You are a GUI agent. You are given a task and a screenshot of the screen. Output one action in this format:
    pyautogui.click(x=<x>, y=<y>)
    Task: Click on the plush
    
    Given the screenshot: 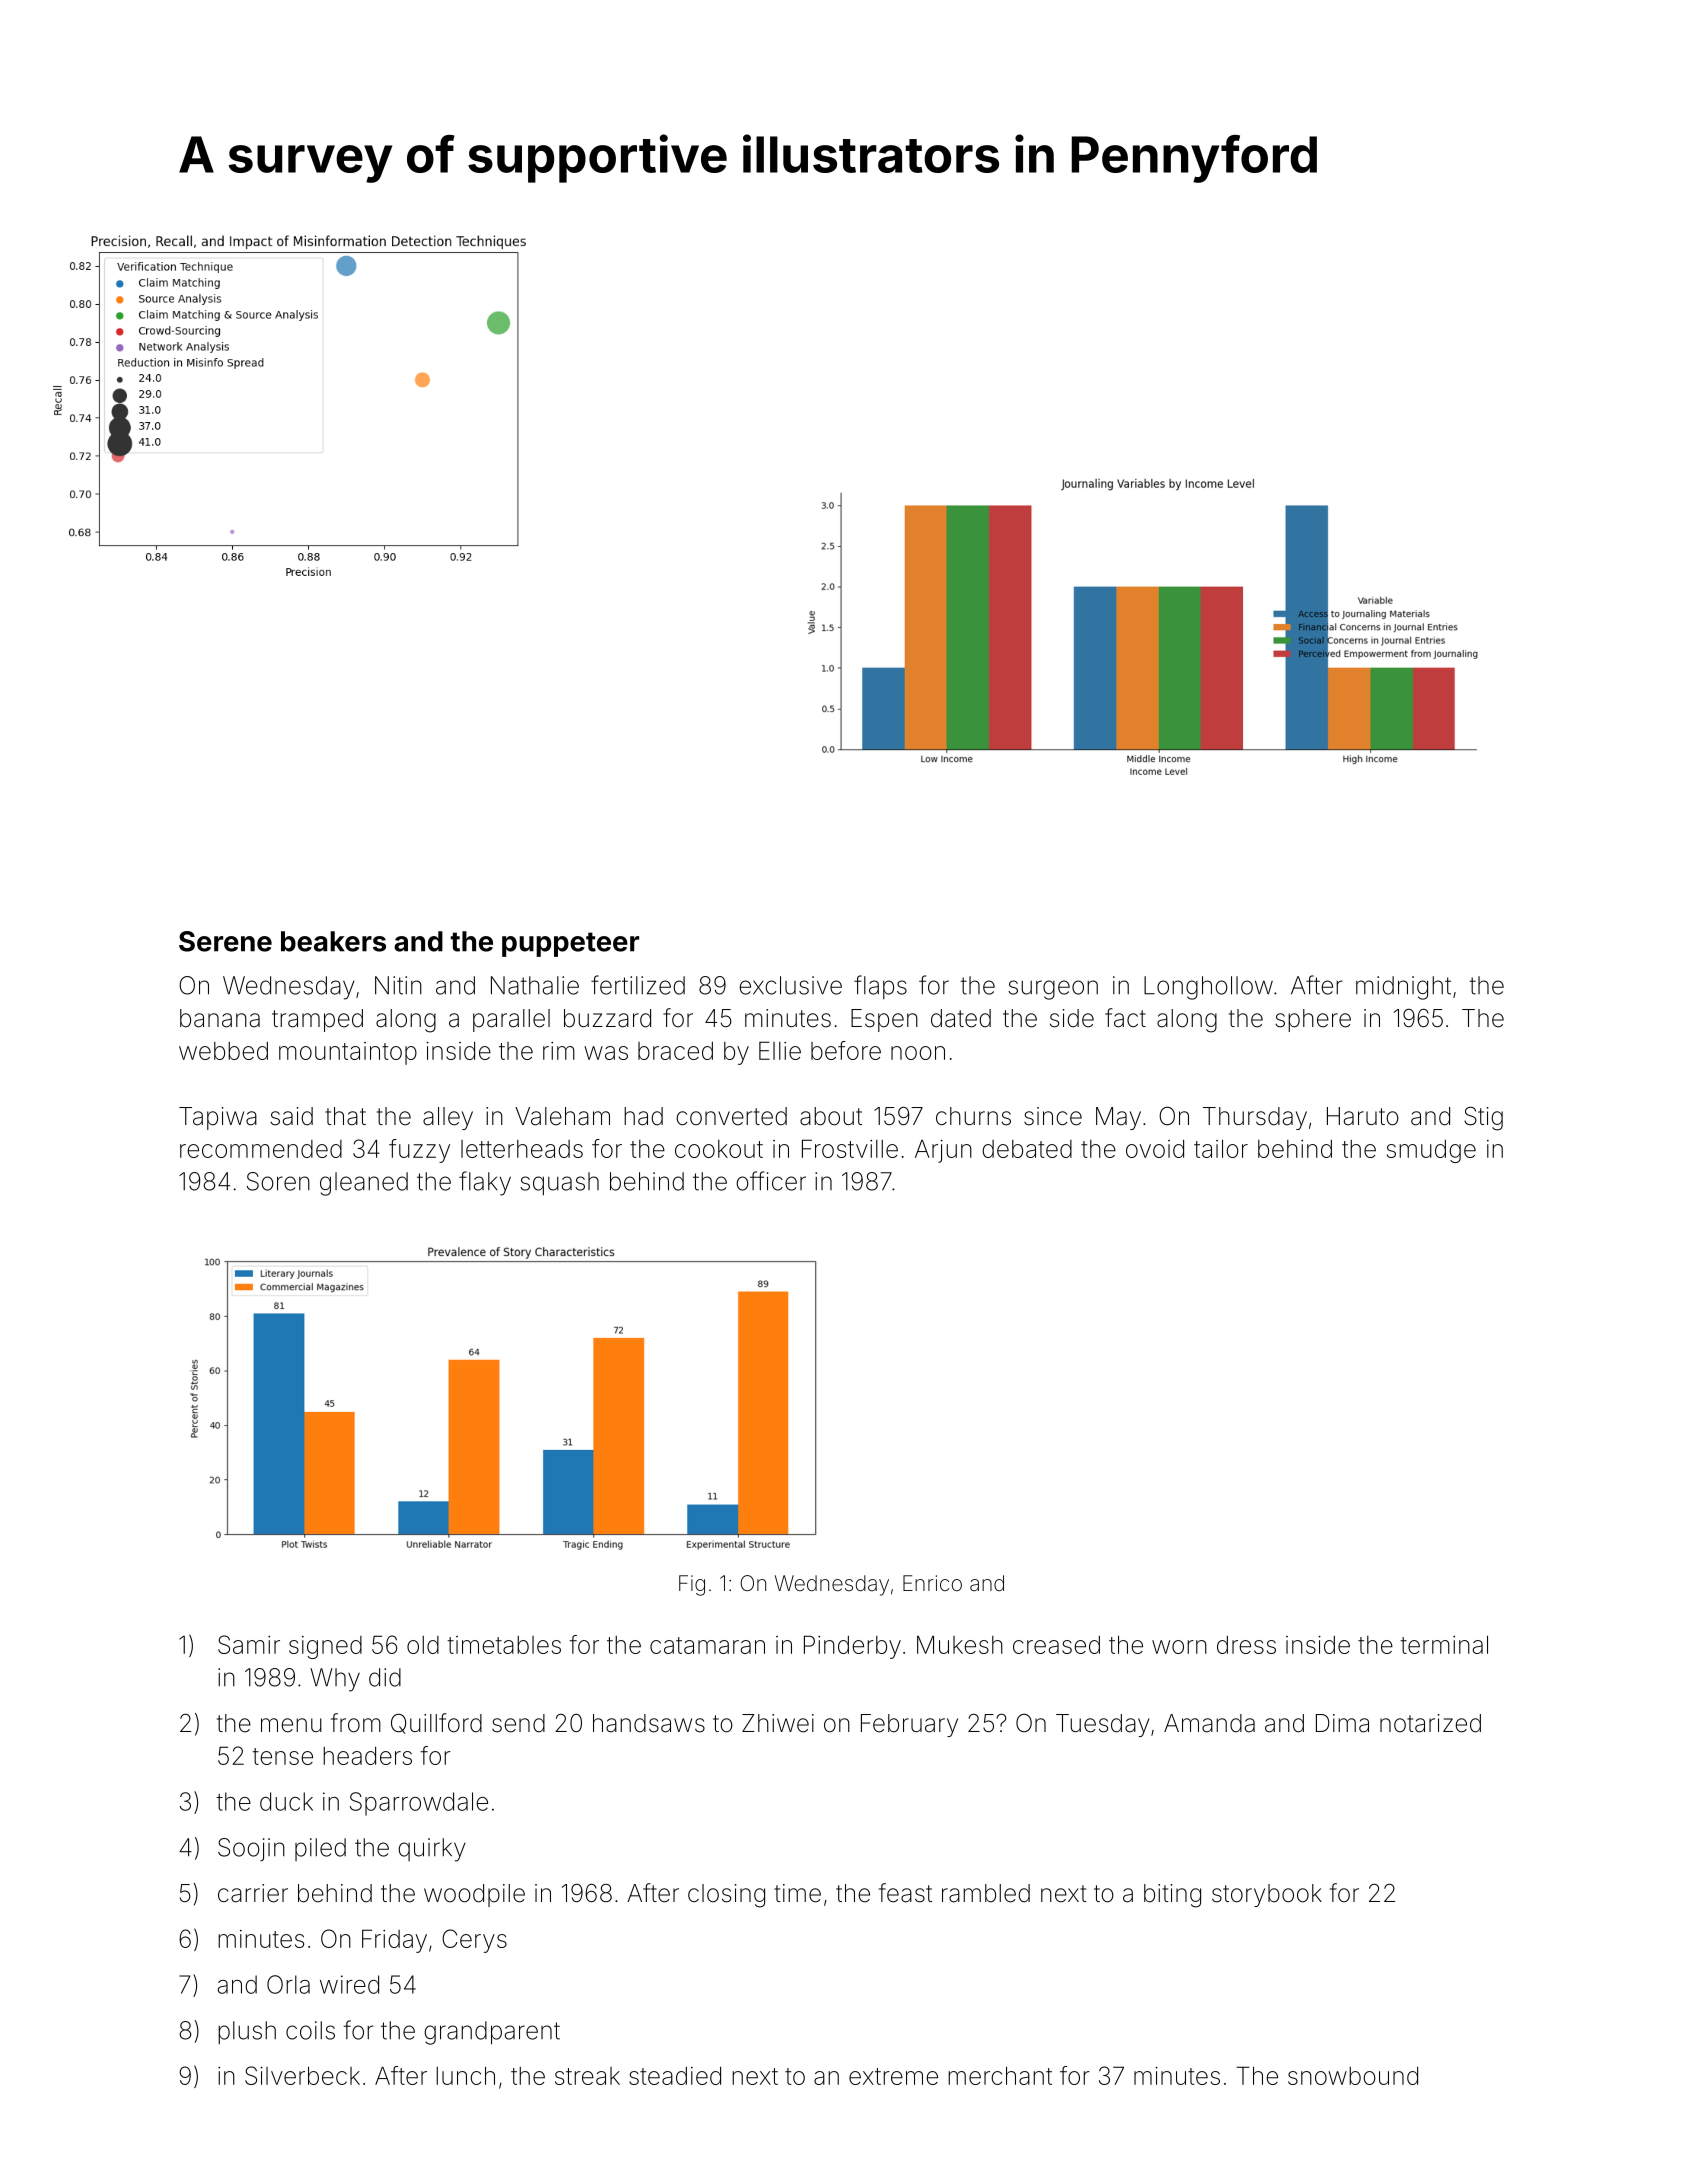 What is the action you would take?
    pyautogui.click(x=247, y=2032)
